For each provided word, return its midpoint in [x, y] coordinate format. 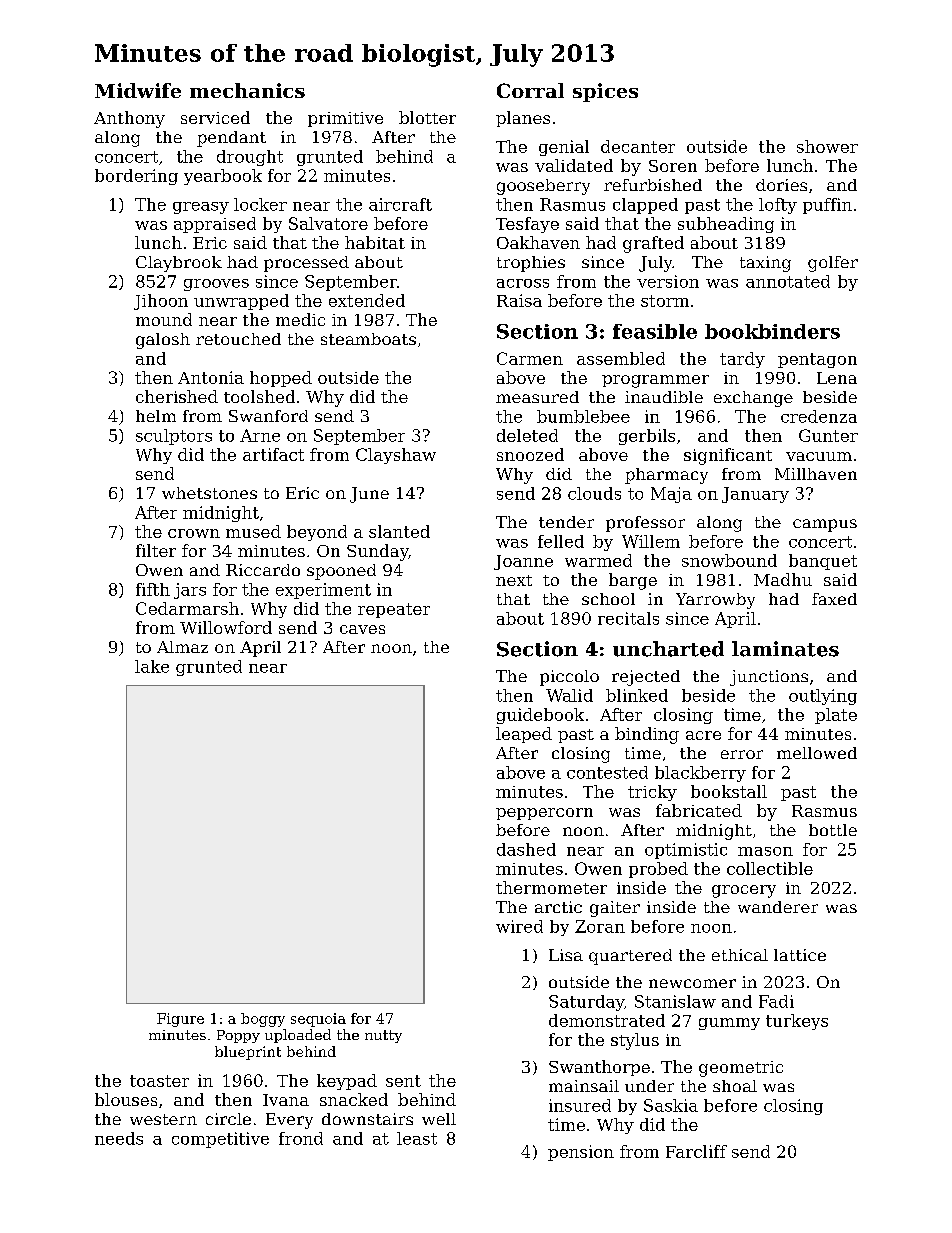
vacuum [819, 456]
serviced [215, 117]
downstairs [367, 1119]
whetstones [209, 493]
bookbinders [772, 331]
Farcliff [696, 1151]
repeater [394, 610]
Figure [180, 1020]
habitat [375, 242]
